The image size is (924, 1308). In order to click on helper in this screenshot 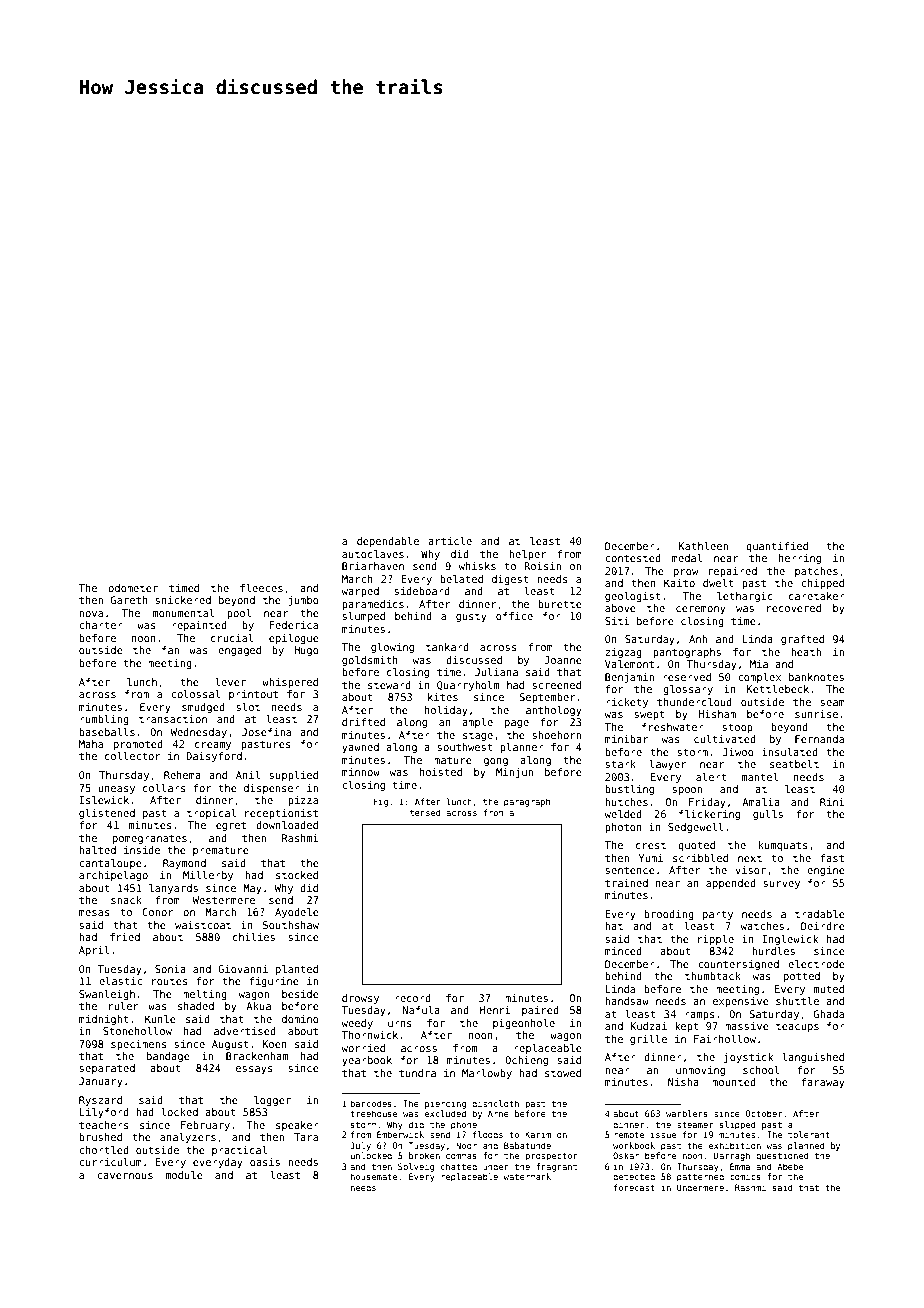, I will do `click(527, 555)`.
